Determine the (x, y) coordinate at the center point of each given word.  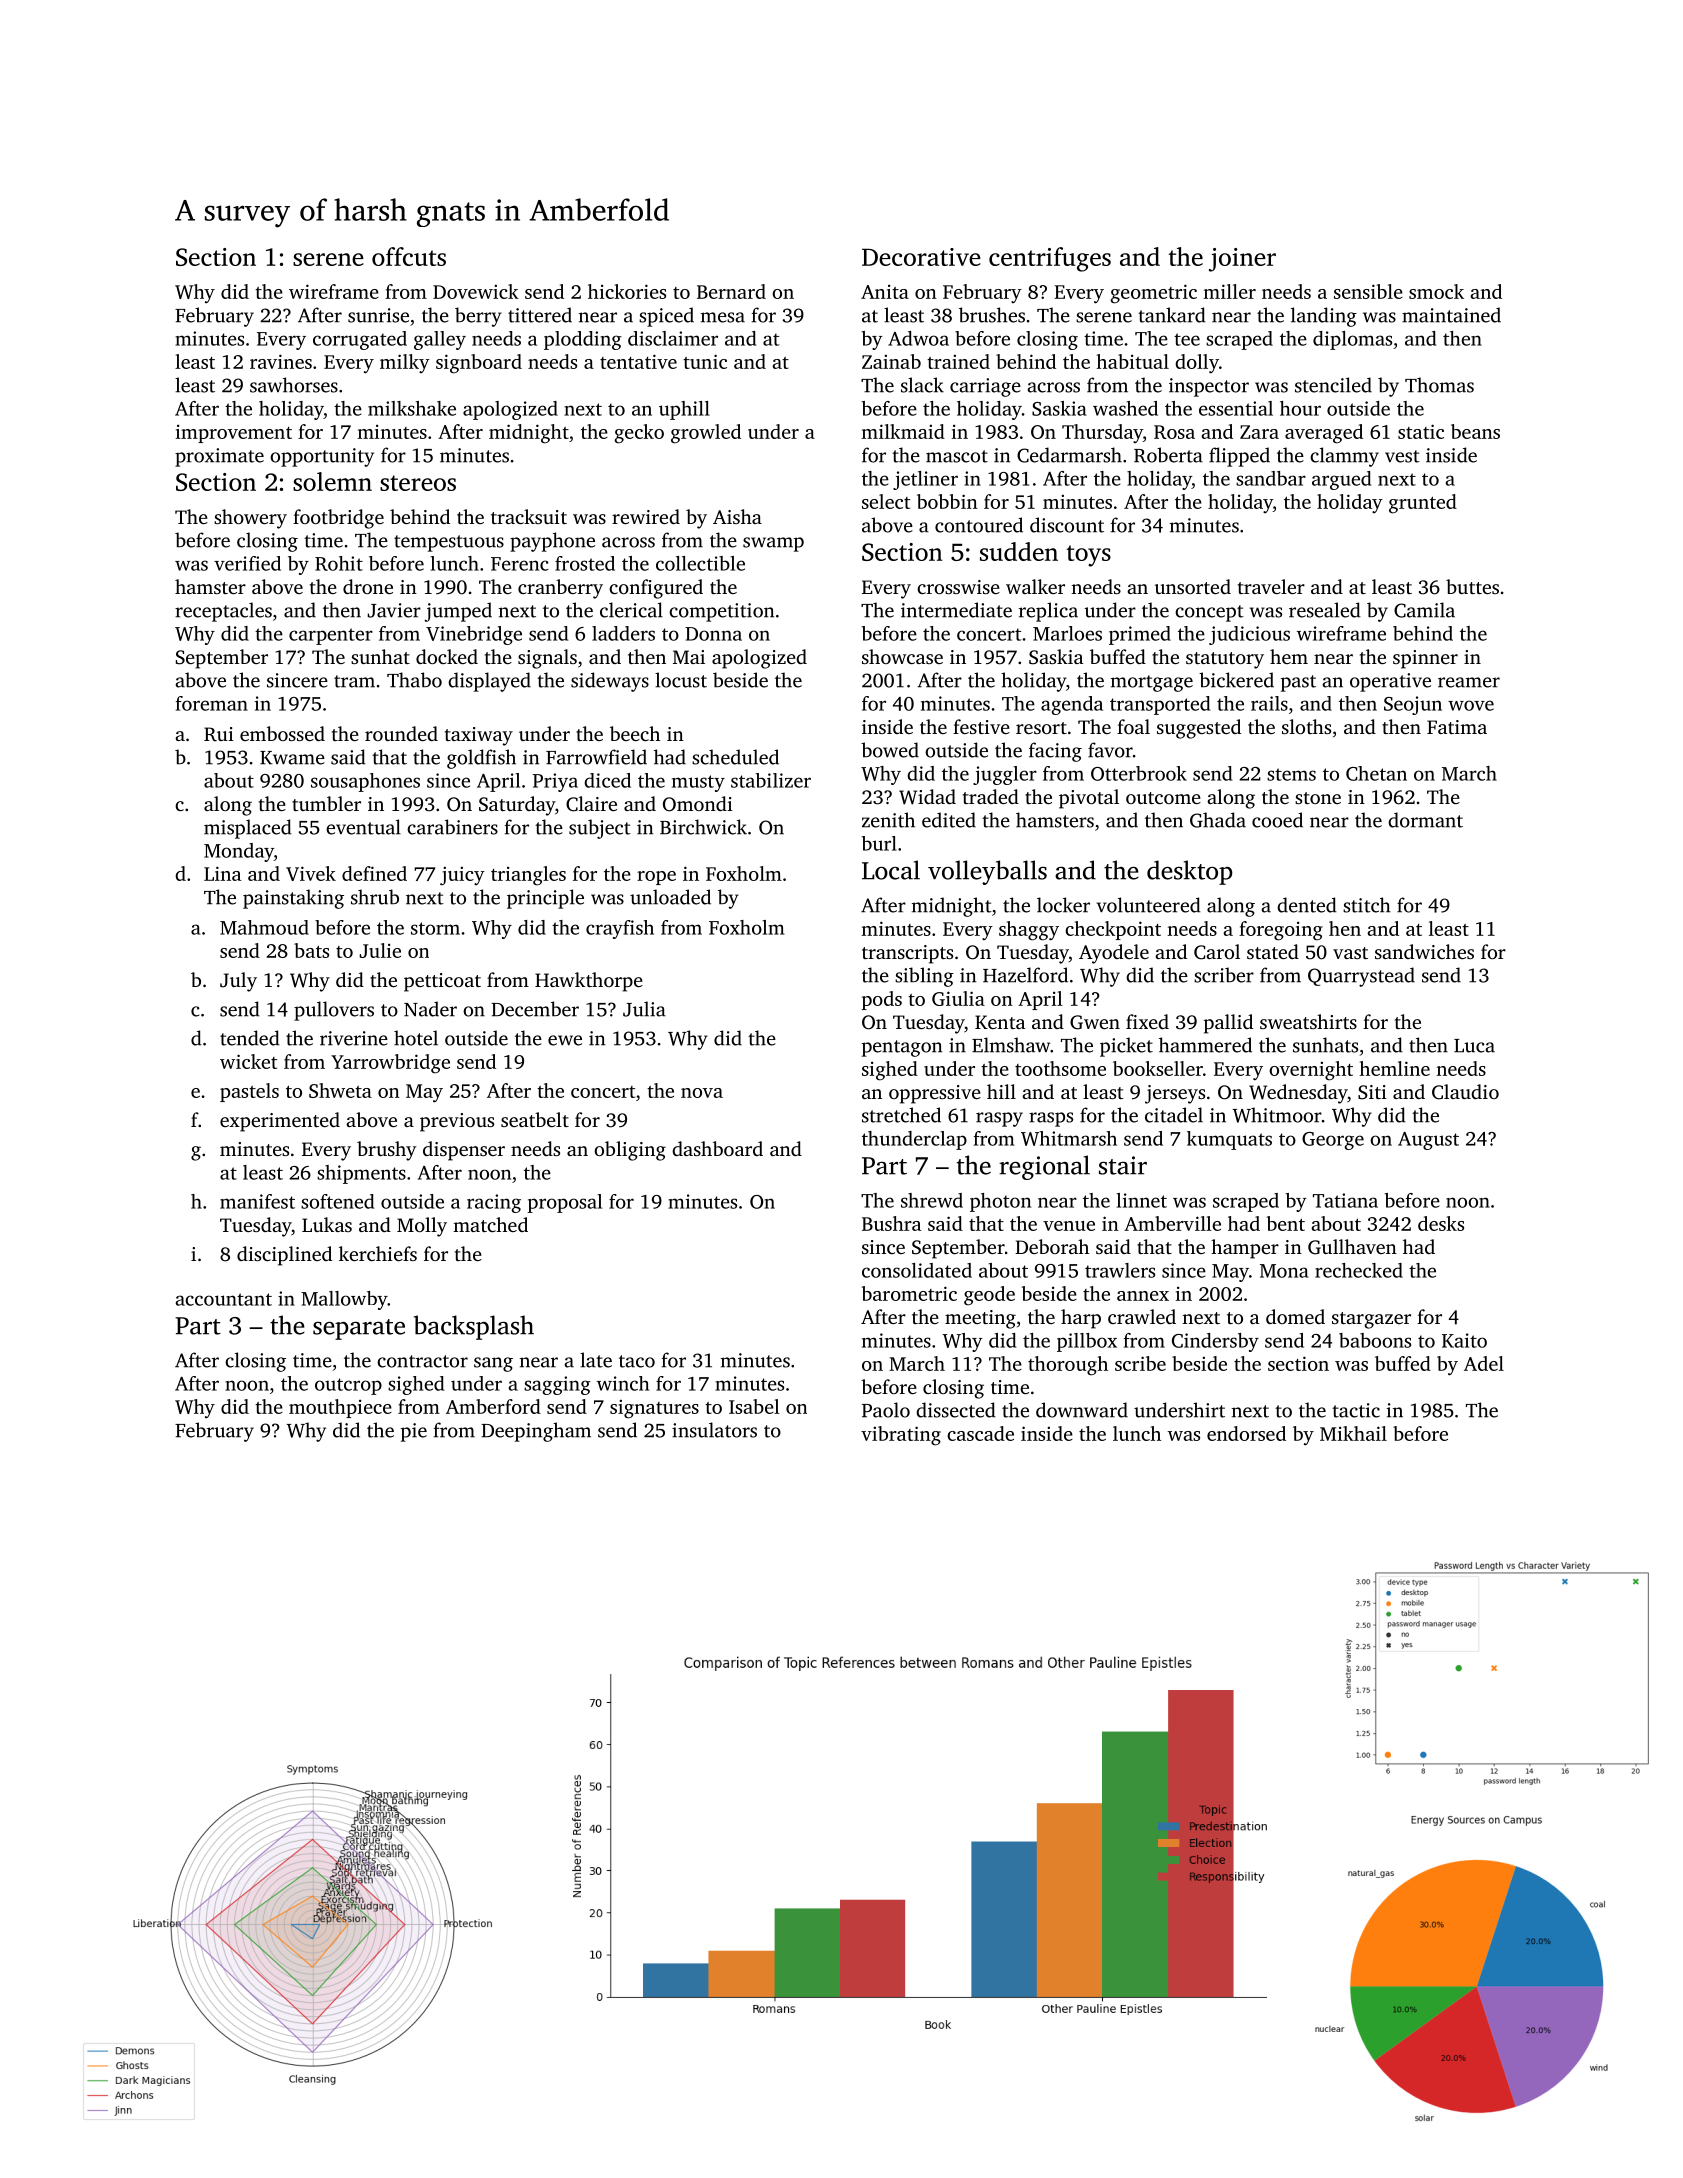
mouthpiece (340, 1408)
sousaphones (365, 782)
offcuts (409, 256)
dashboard (717, 1148)
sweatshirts (1308, 1021)
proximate (219, 457)
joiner (1242, 260)
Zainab (891, 361)
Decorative (921, 257)
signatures (654, 1409)
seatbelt (535, 1119)
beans (1475, 431)
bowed (890, 750)
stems (1291, 774)
